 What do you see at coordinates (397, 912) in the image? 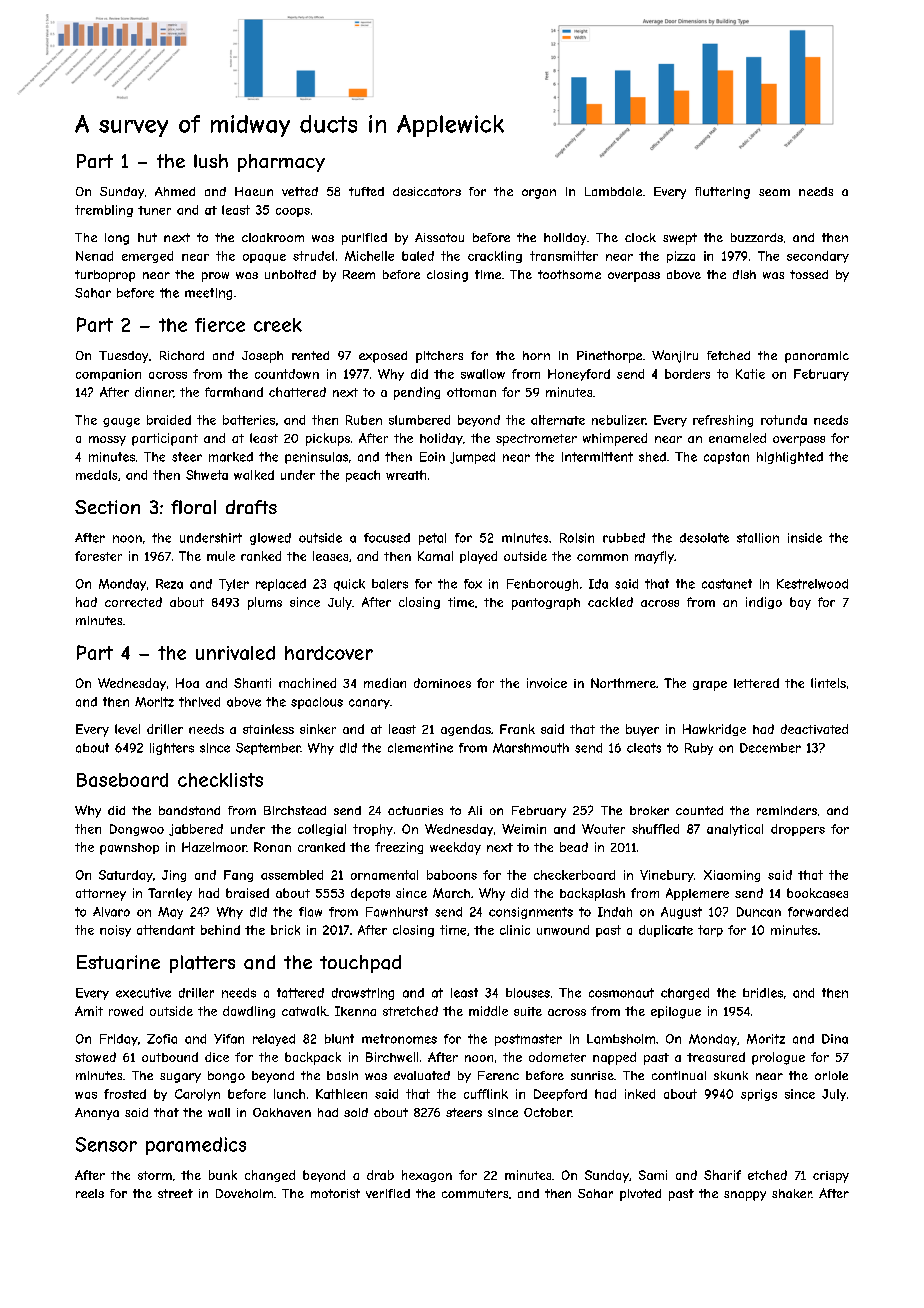
I see `Fawnhurst` at bounding box center [397, 912].
